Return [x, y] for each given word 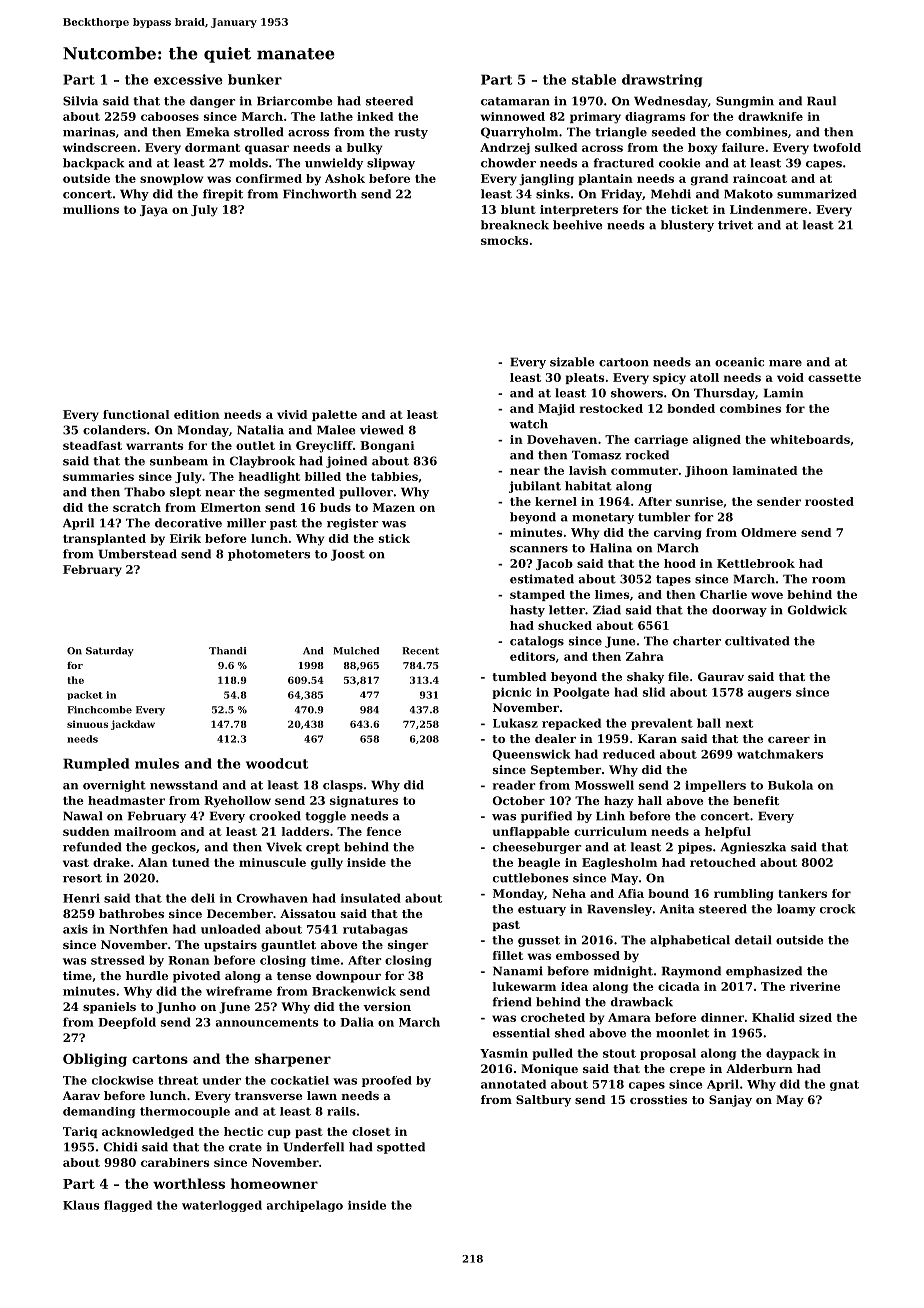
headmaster [126, 800]
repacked [571, 724]
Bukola [790, 785]
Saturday [110, 652]
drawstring [662, 80]
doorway [739, 611]
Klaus [81, 1205]
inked [375, 116]
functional [136, 414]
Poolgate [581, 693]
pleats [585, 378]
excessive [188, 79]
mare [785, 363]
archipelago [305, 1206]
